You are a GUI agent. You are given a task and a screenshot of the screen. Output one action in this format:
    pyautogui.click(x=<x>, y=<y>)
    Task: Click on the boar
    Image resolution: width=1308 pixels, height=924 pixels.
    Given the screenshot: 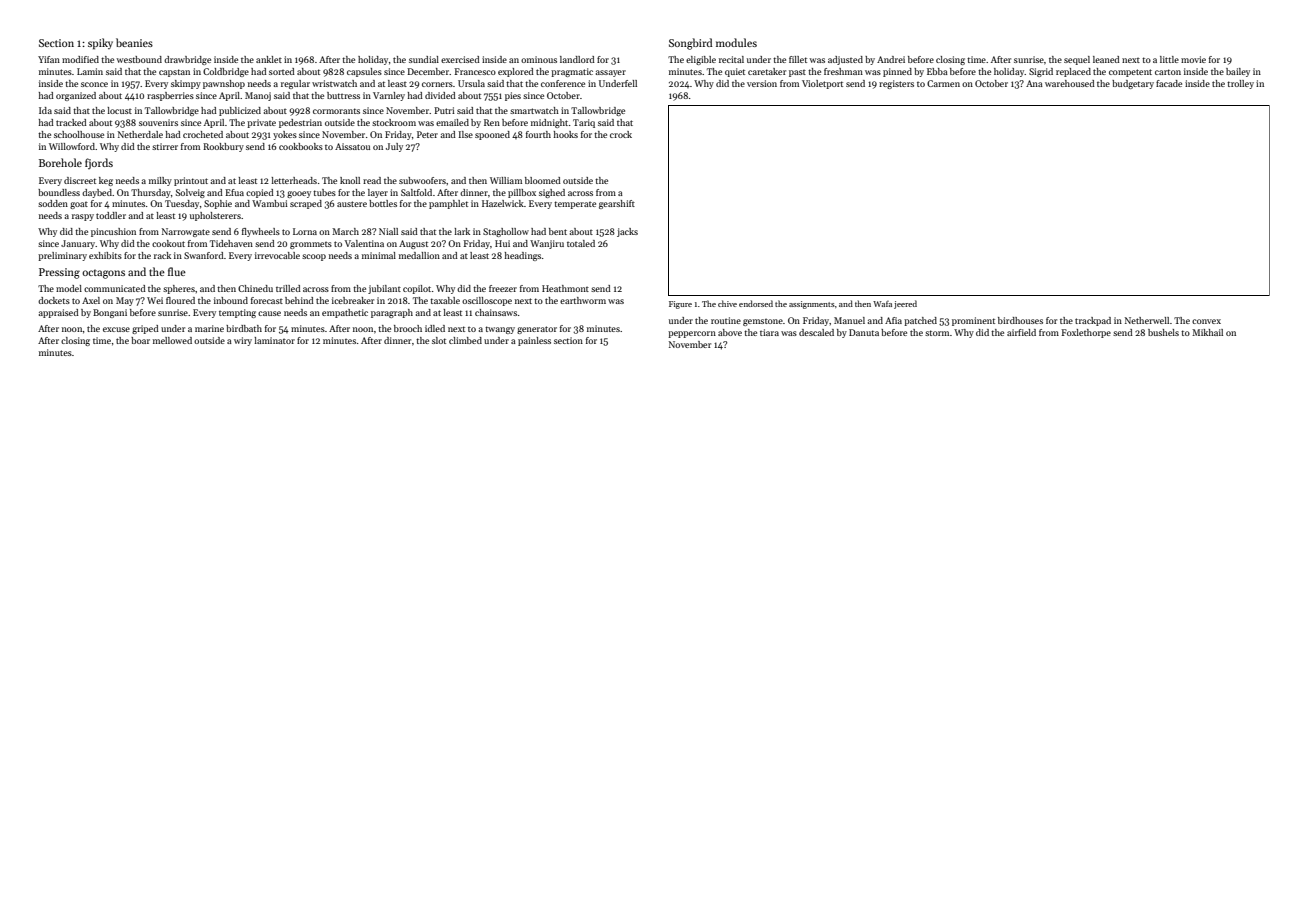 What is the action you would take?
    pyautogui.click(x=140, y=340)
